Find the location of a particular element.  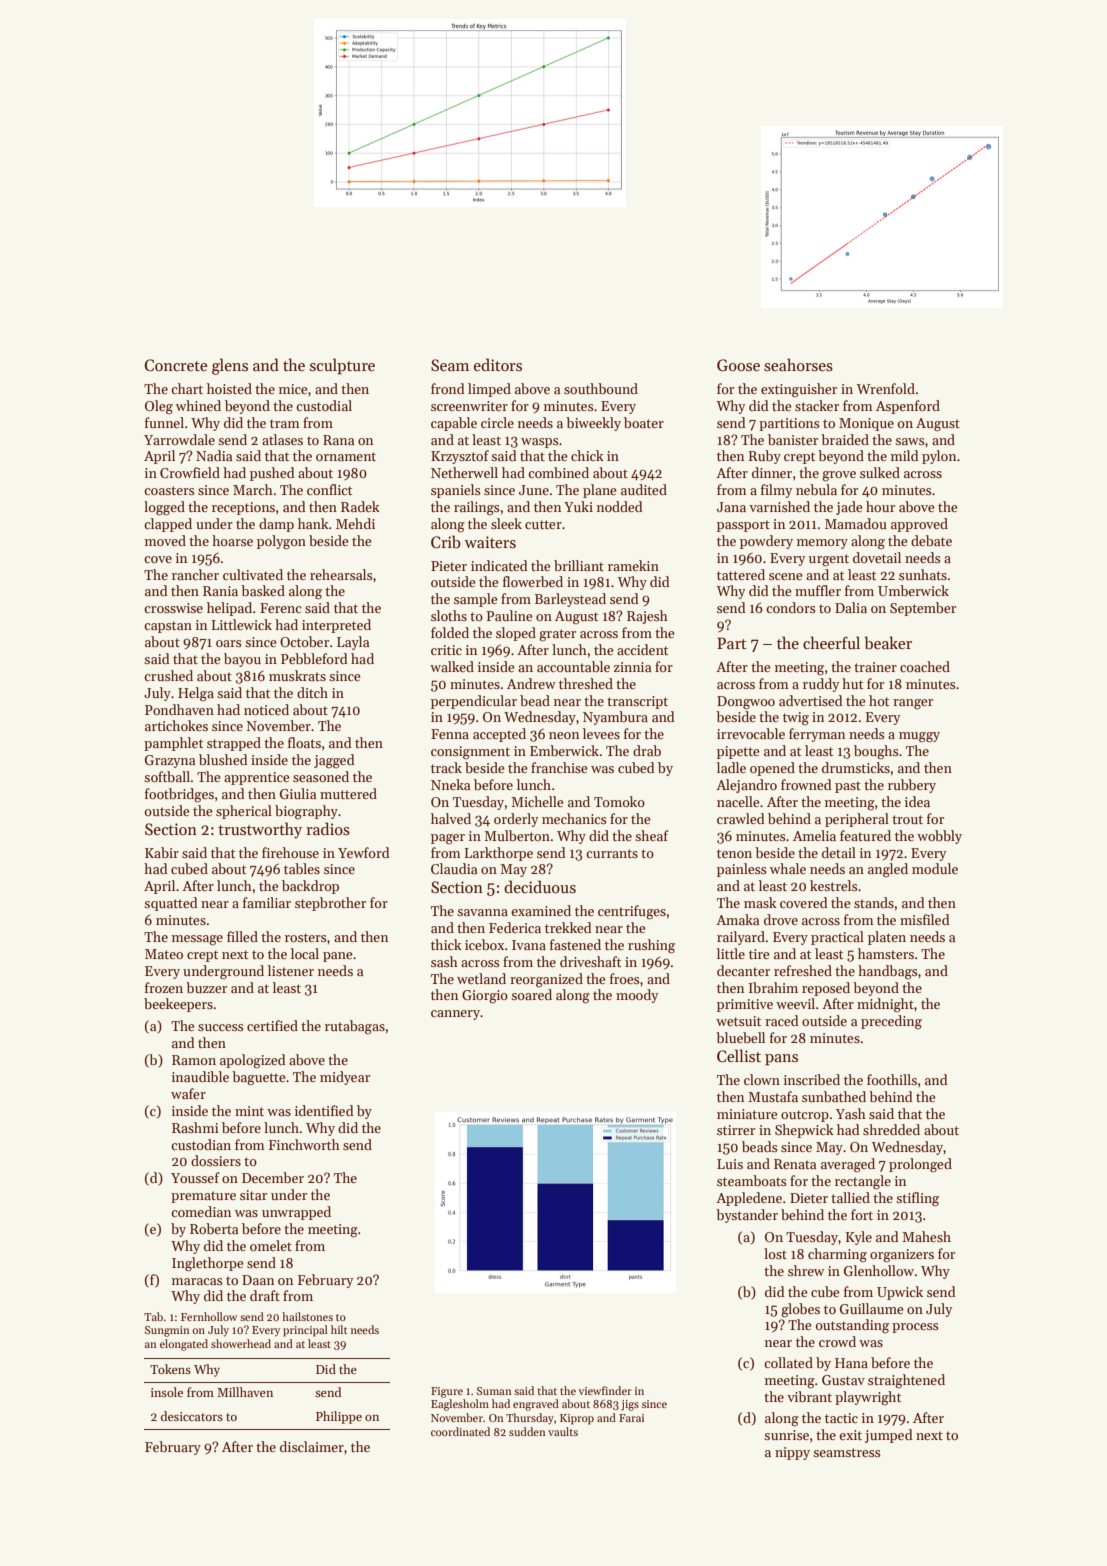

disclaimer is located at coordinates (312, 1446).
